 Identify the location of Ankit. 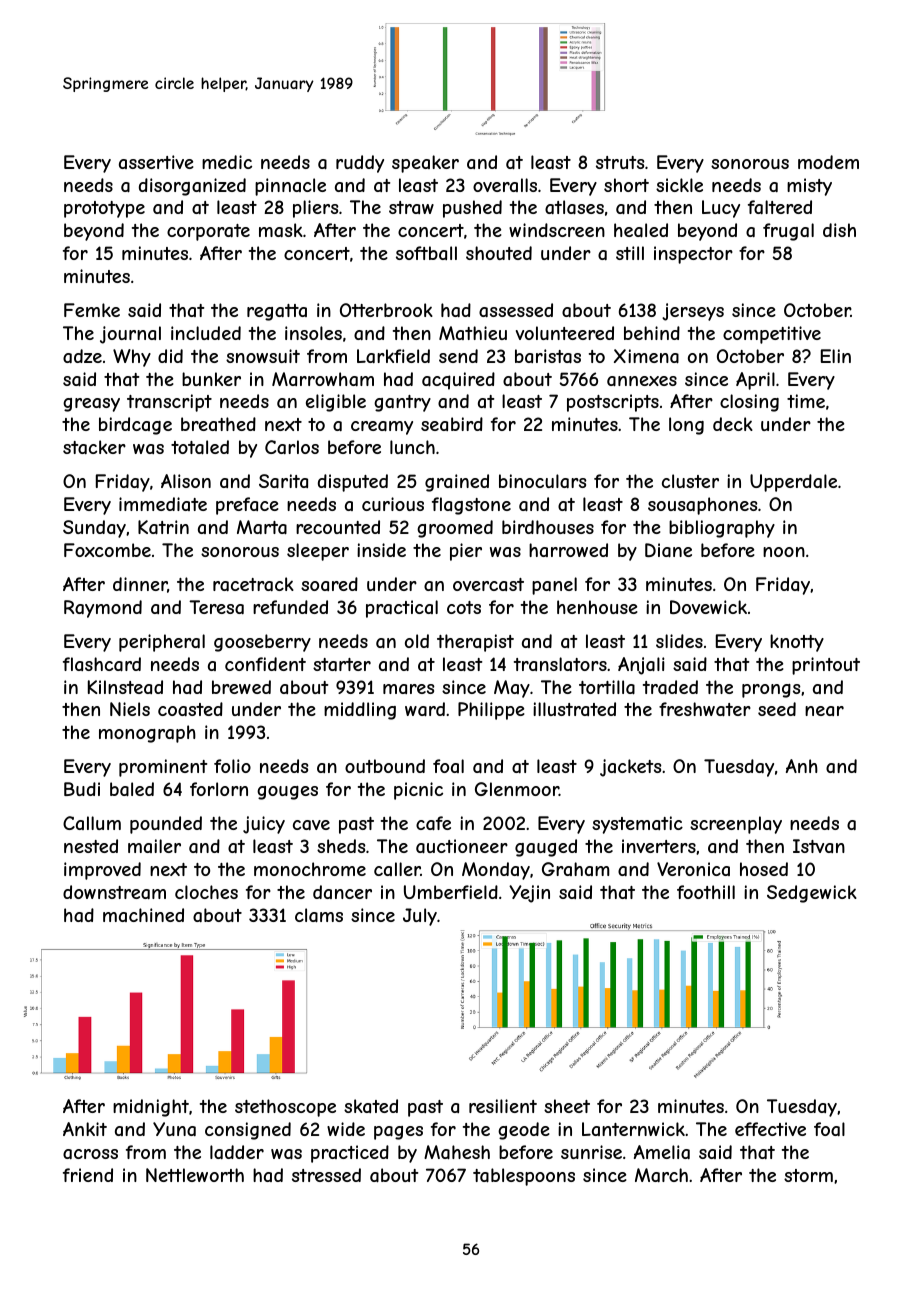
(85, 1129).
